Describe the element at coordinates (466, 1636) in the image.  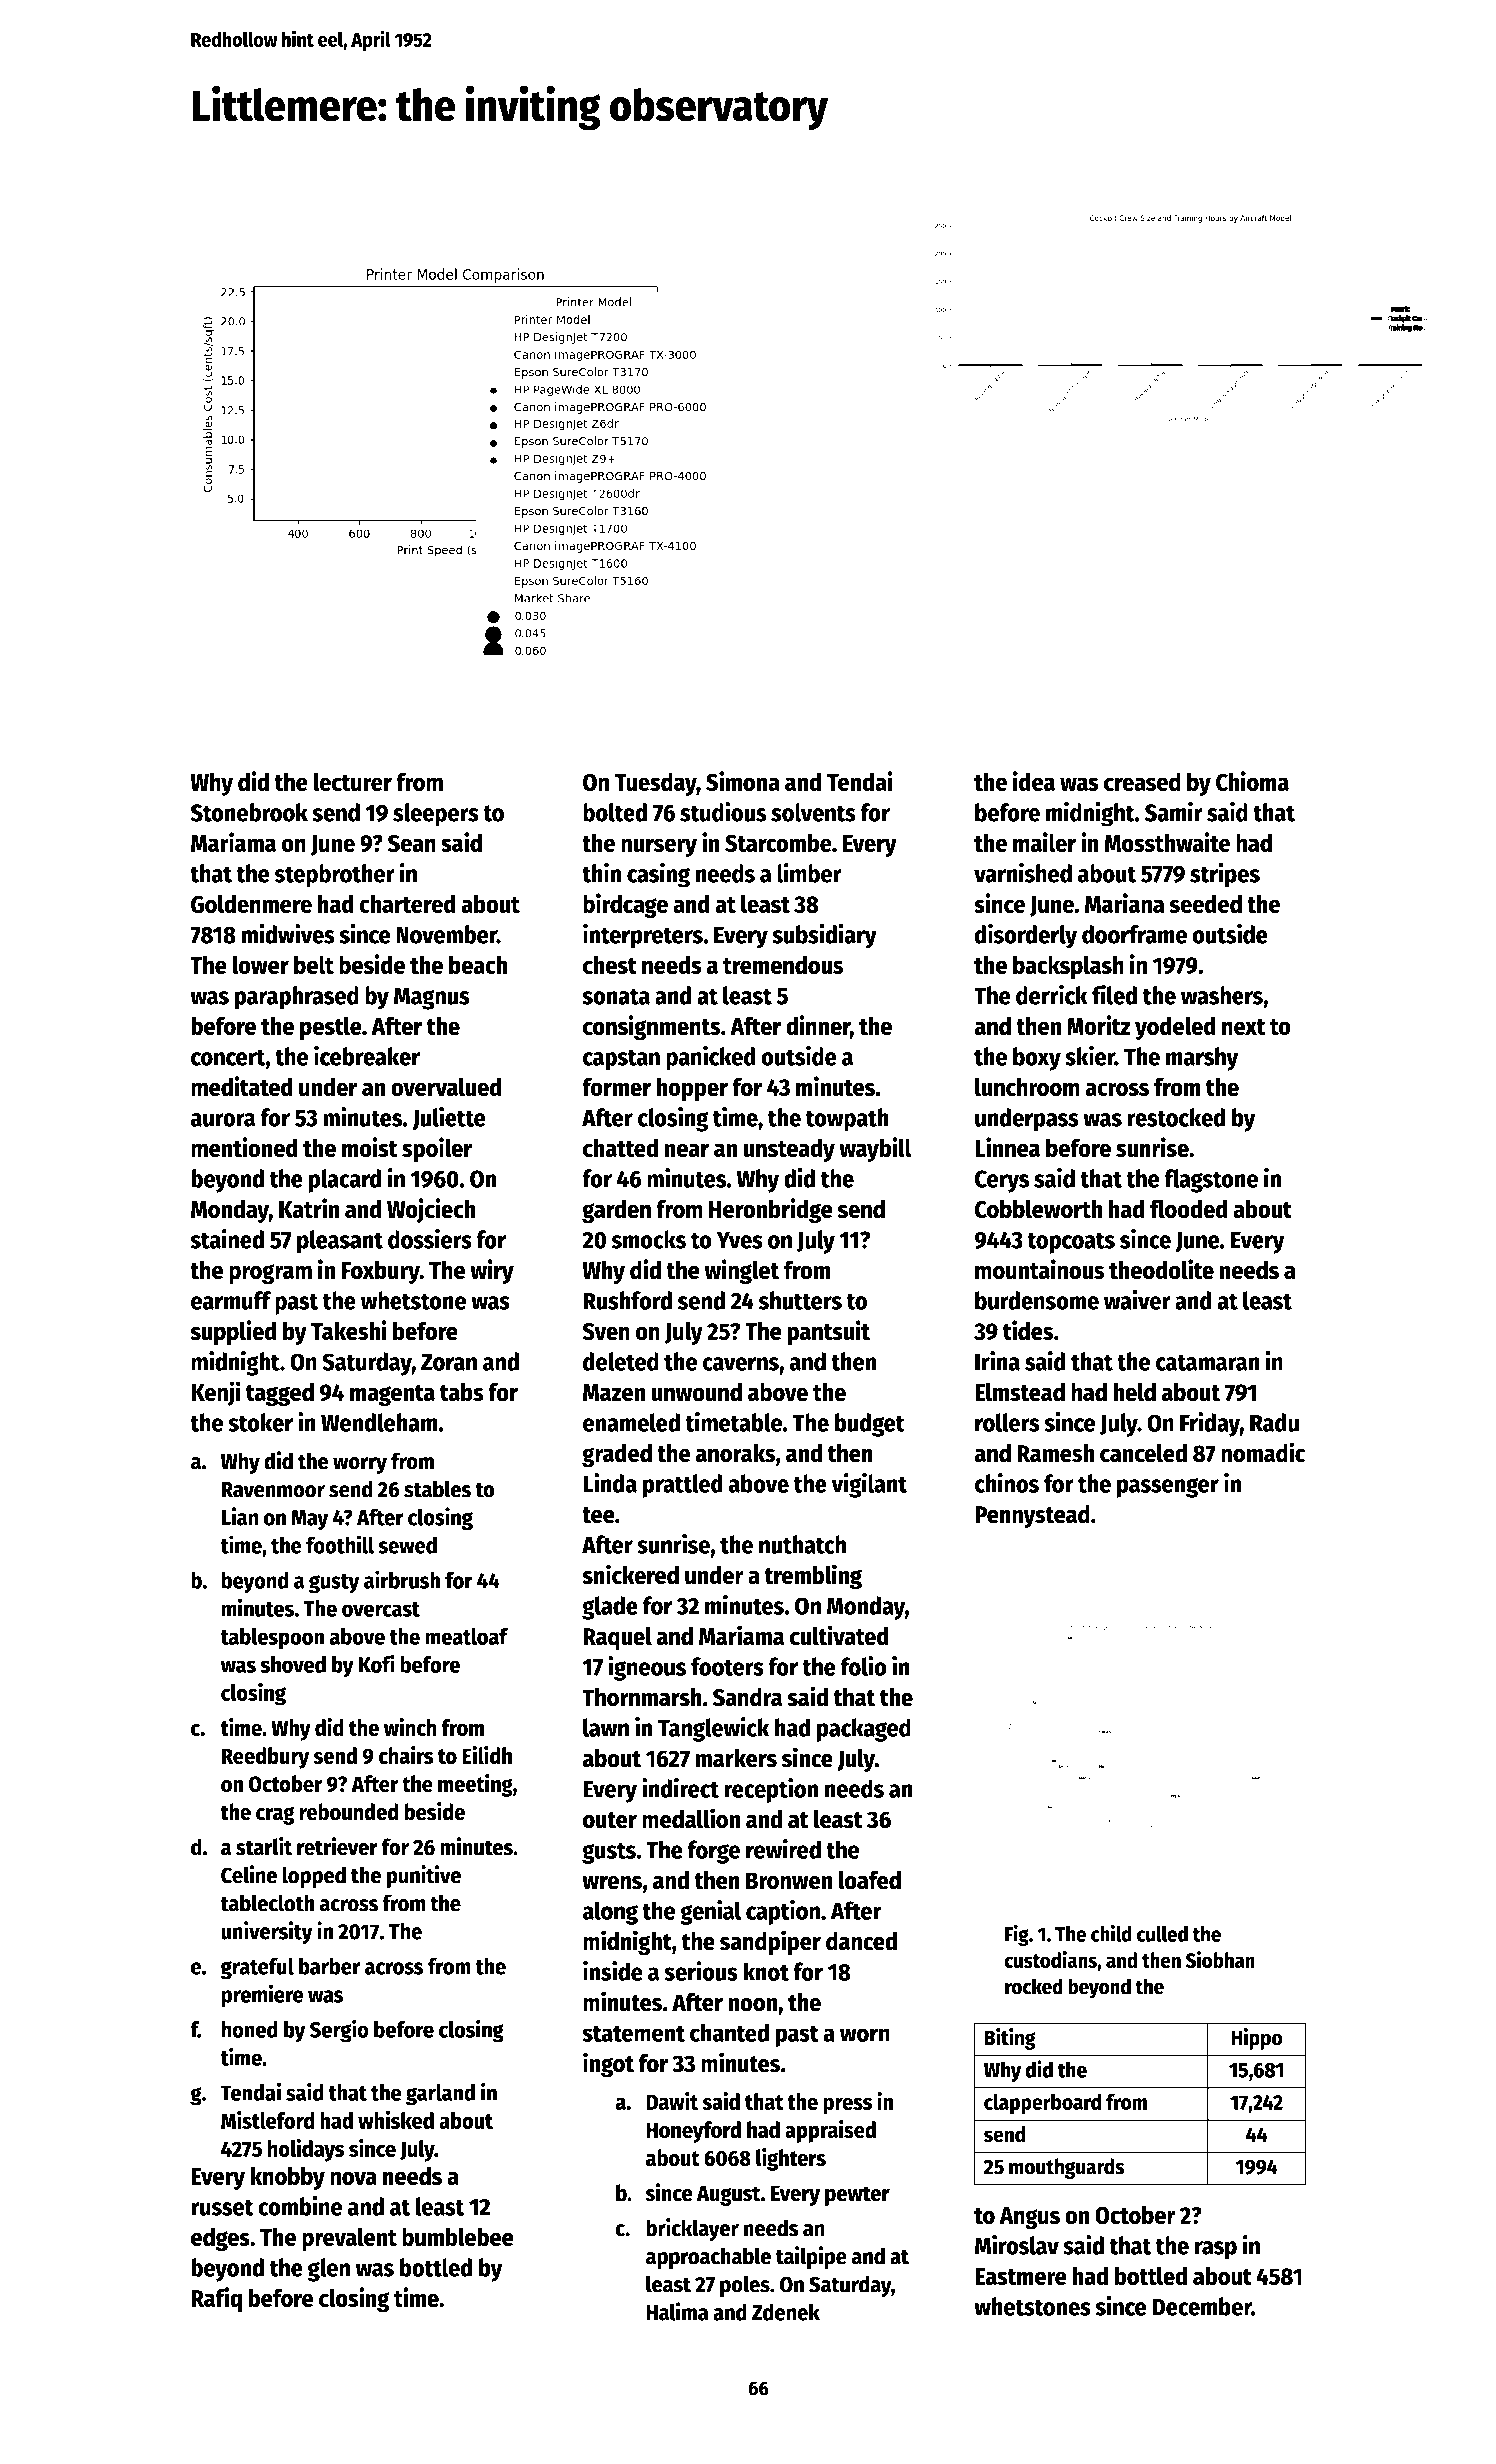
I see `meatloaf` at that location.
